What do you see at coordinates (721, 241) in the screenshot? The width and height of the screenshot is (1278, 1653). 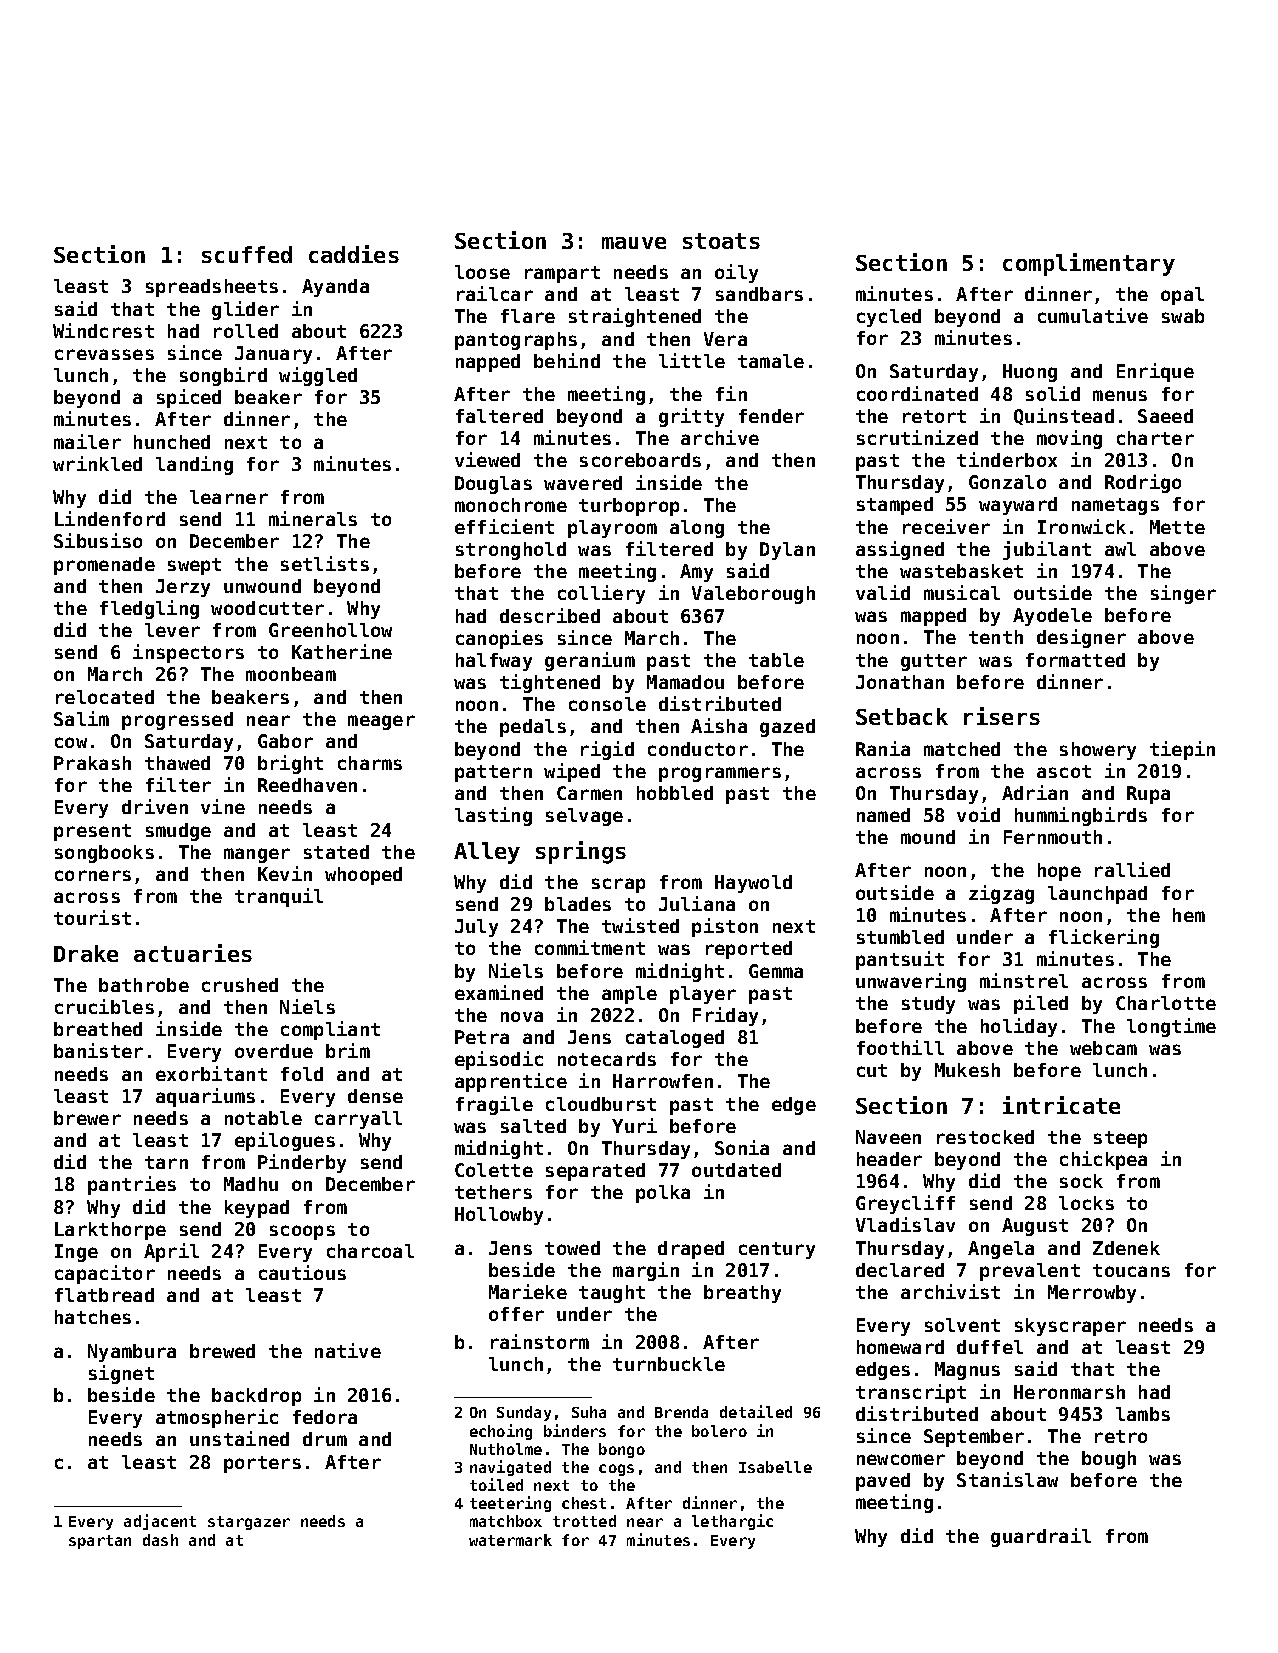 I see `stoats` at bounding box center [721, 241].
